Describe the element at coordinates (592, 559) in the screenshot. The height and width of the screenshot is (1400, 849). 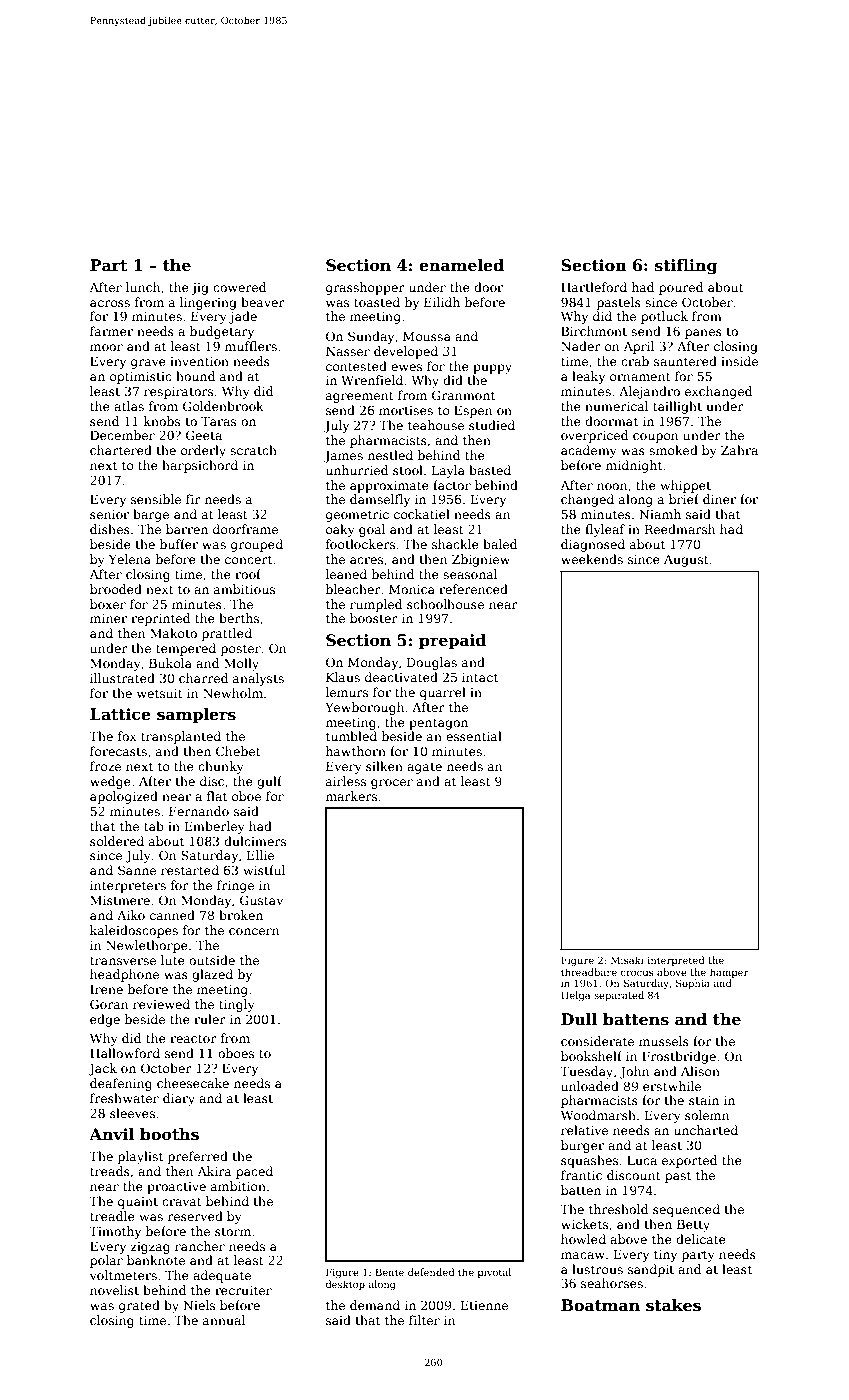
I see `weekends` at that location.
